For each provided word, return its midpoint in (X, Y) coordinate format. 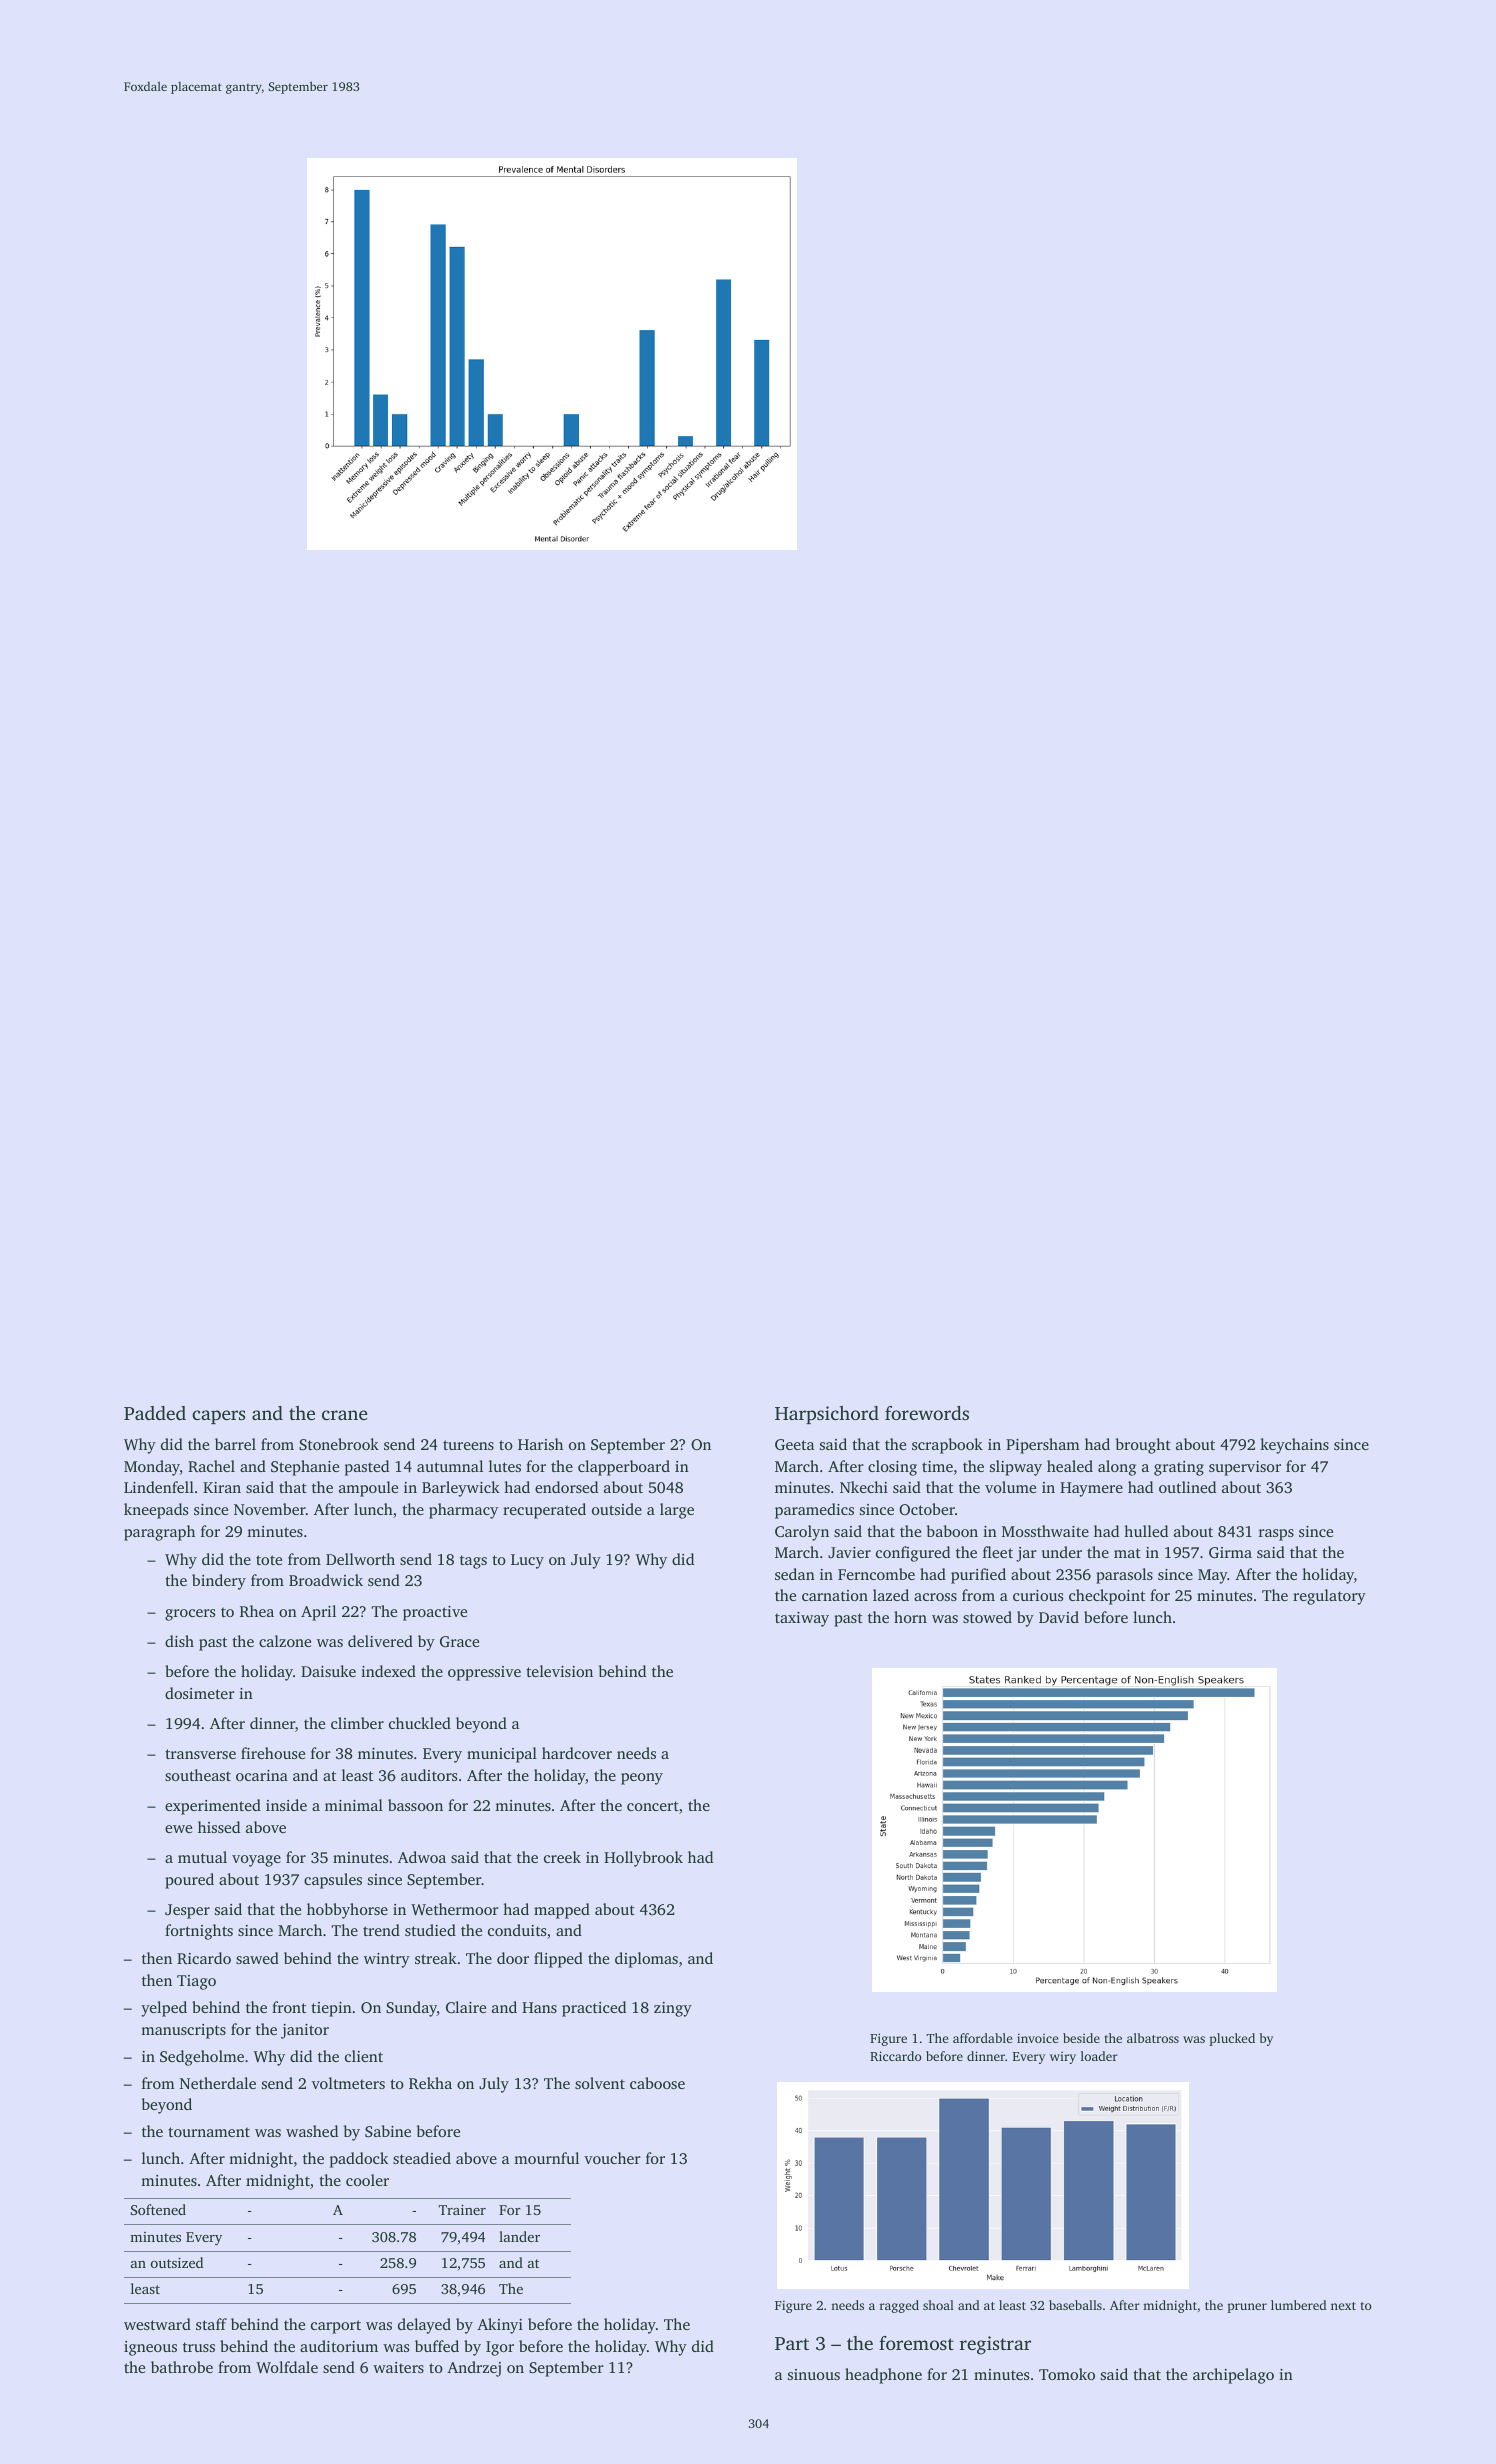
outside (617, 1509)
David (1059, 1617)
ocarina (262, 1775)
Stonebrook (339, 1444)
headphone (883, 2376)
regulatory (1329, 1597)
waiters (398, 2367)
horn (910, 1617)
